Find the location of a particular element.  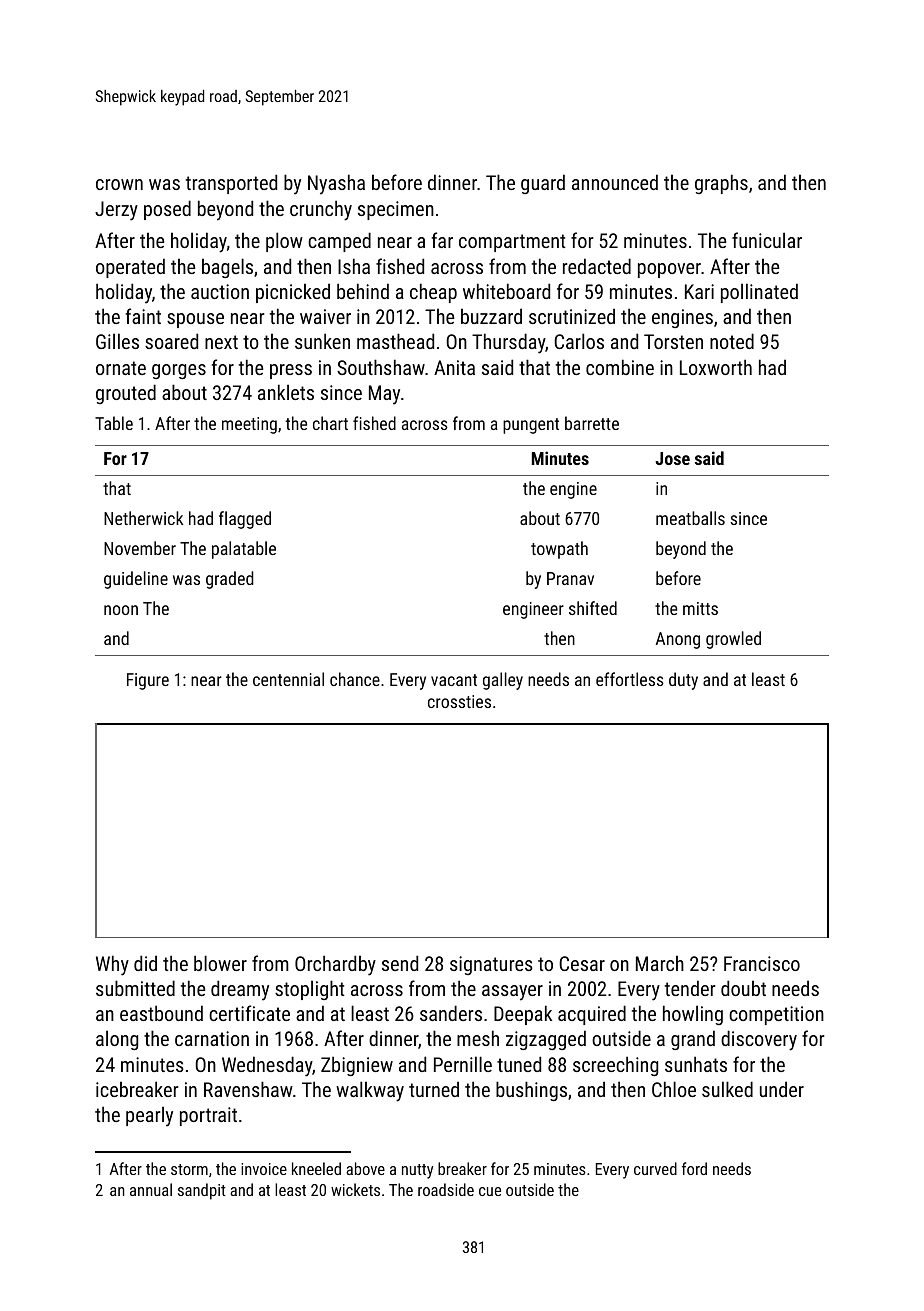

meatballs is located at coordinates (690, 518).
